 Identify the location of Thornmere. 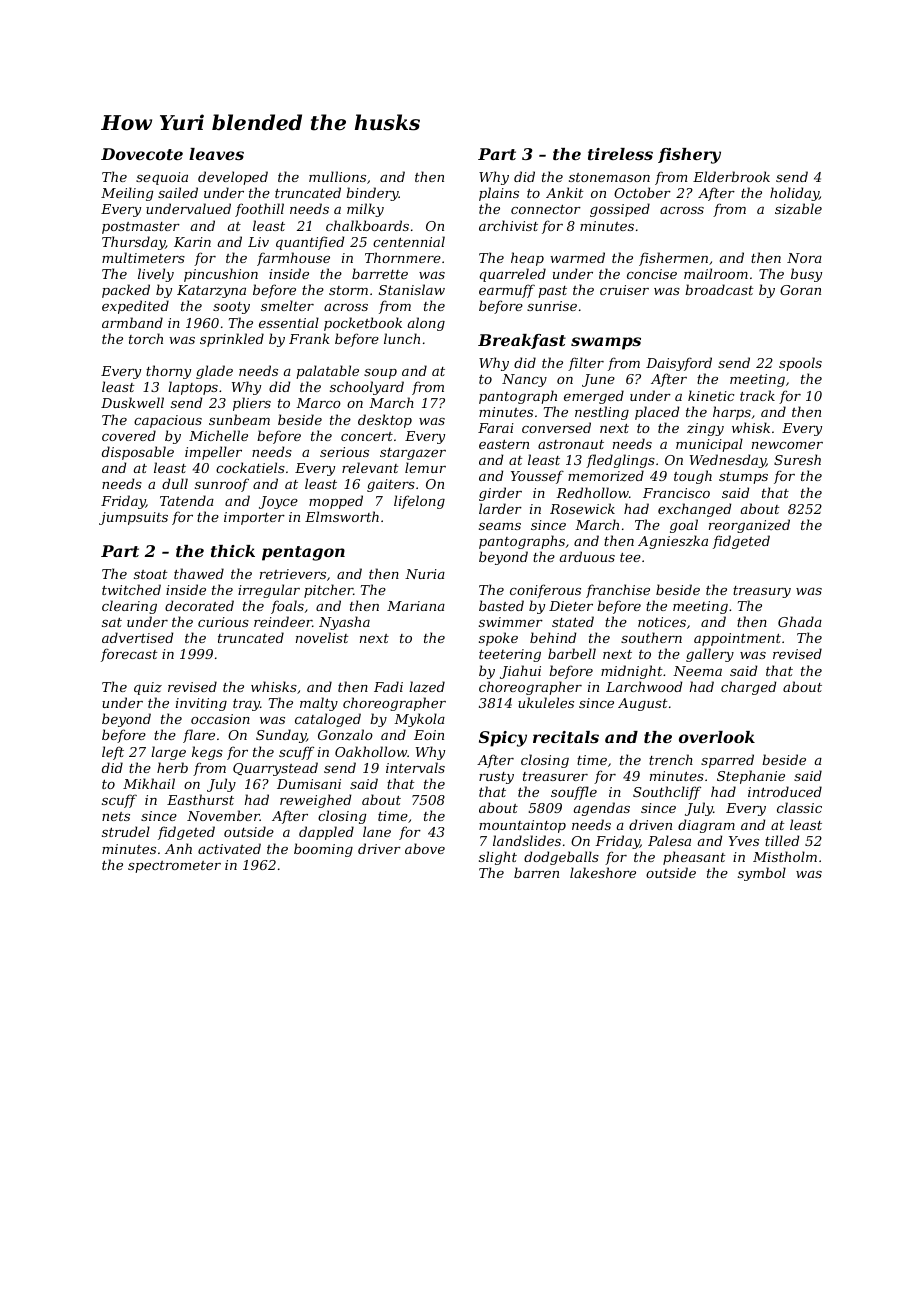
(403, 257).
